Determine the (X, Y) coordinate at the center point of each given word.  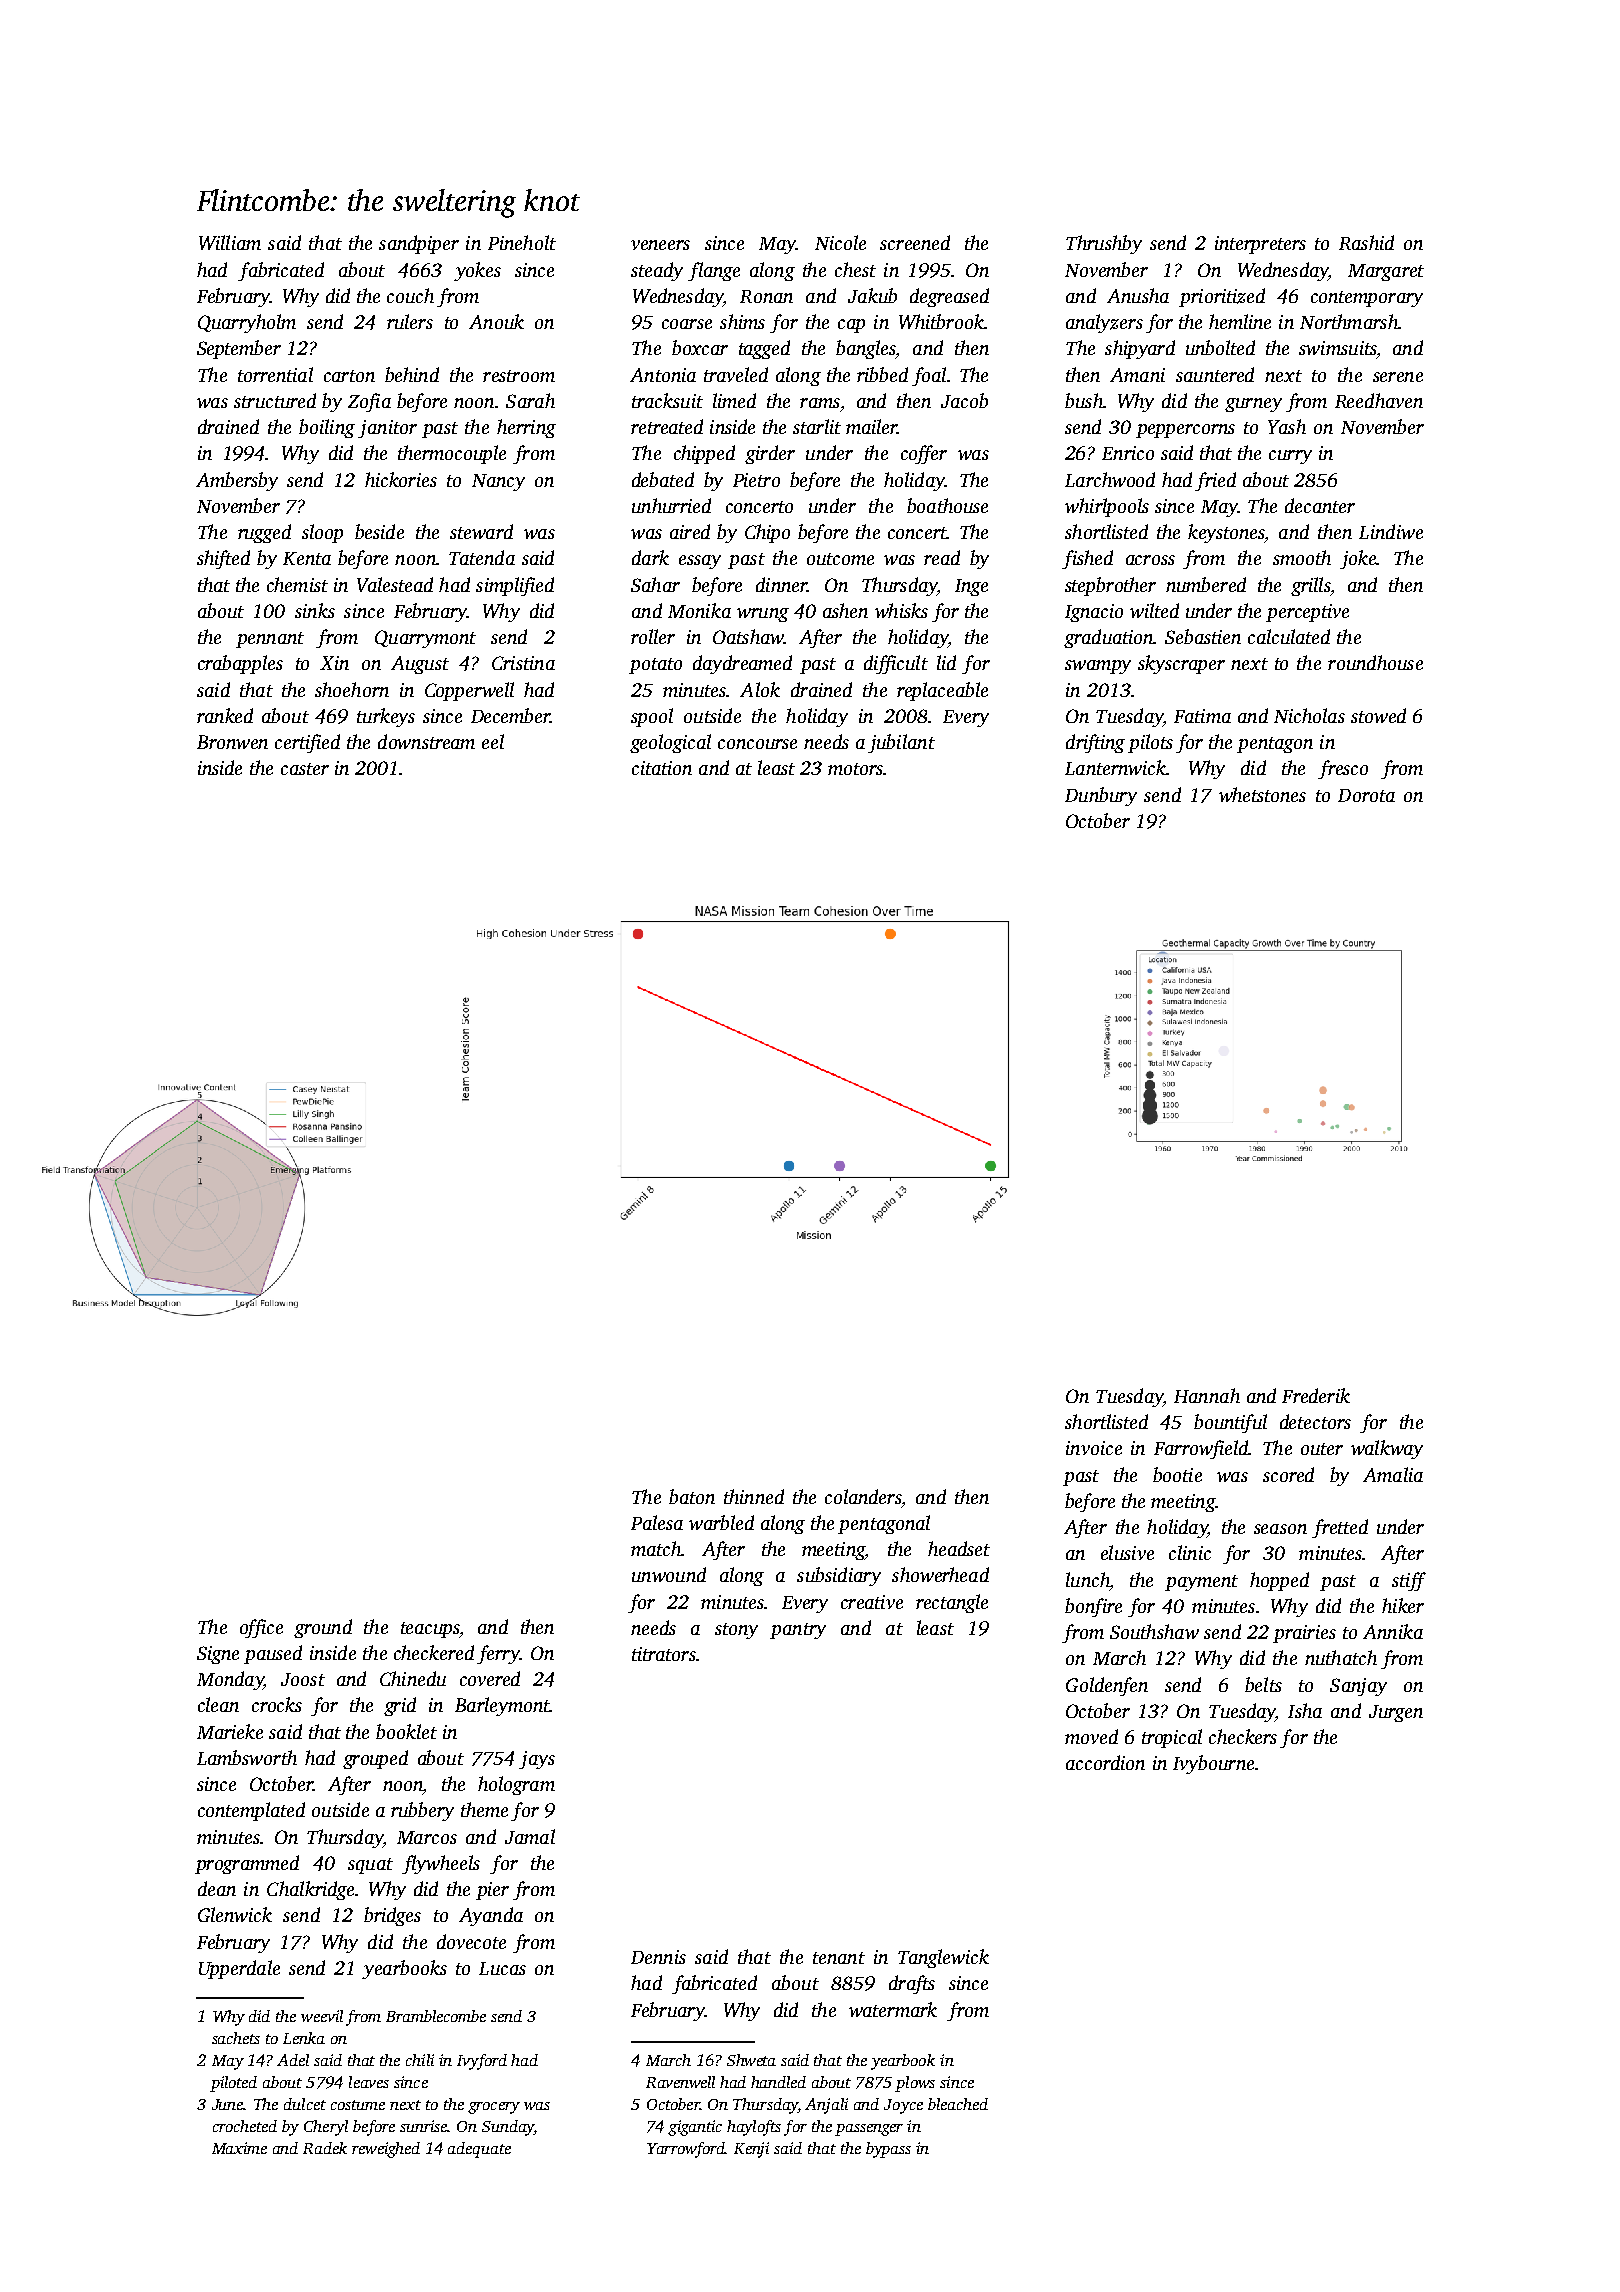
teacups (430, 1630)
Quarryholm (247, 323)
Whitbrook (941, 321)
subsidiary (839, 1576)
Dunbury (1101, 796)
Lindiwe (1391, 531)
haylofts (754, 2128)
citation (662, 768)
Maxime (239, 2148)
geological (670, 743)
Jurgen (1396, 1713)
